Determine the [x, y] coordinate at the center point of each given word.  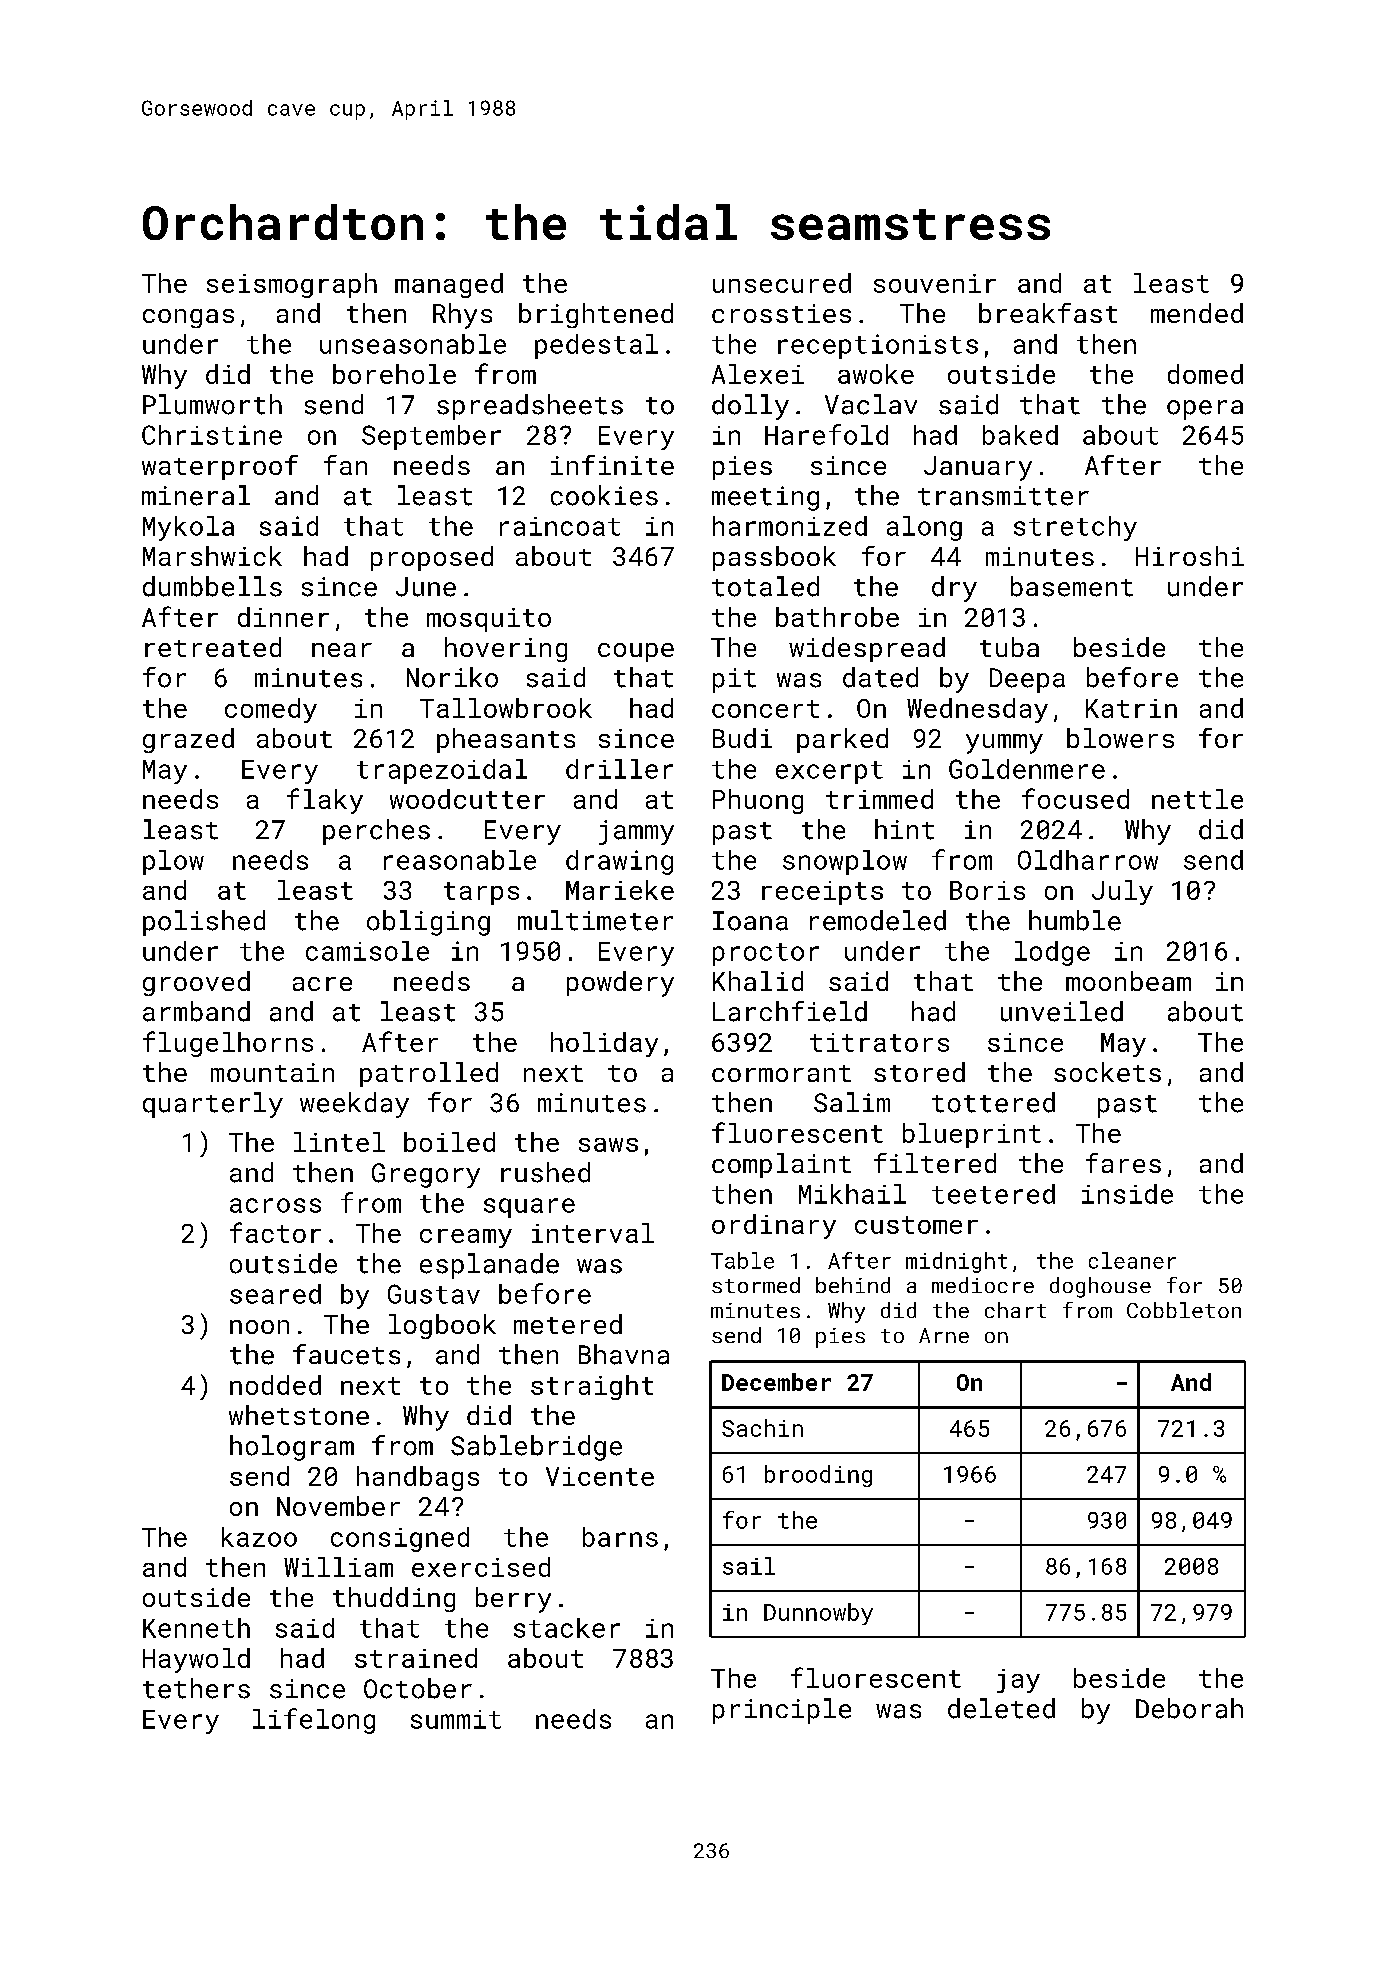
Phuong [758, 801]
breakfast [1048, 313]
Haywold [196, 1660]
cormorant [781, 1073]
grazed [188, 740]
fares [1123, 1163]
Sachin [762, 1428]
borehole [394, 374]
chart [1015, 1310]
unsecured [782, 283]
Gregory [426, 1175]
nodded [275, 1385]
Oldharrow [1088, 860]
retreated [213, 647]
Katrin [1131, 708]
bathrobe [837, 617]
